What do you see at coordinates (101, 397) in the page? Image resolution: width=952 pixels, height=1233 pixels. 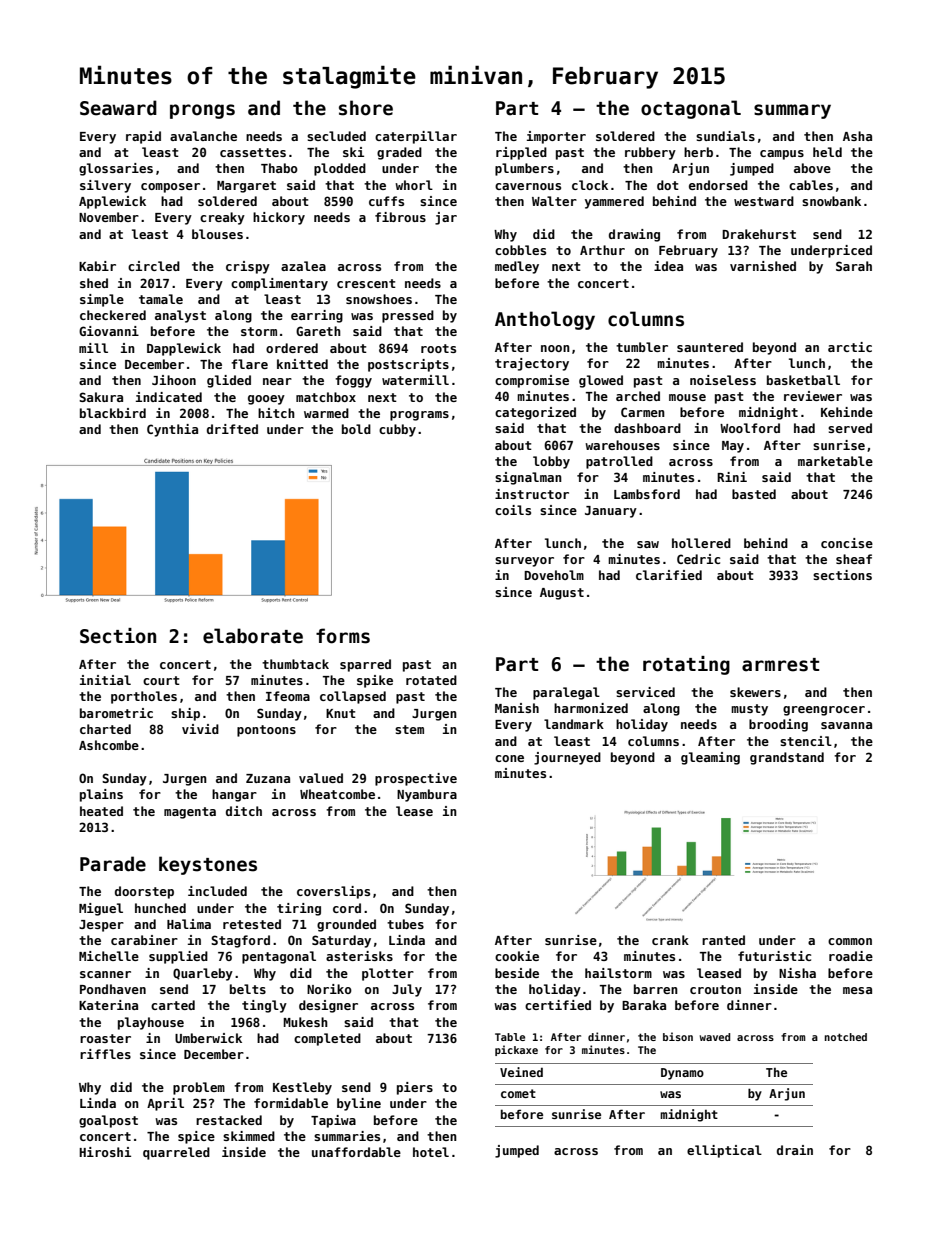 I see `Sakura` at bounding box center [101, 397].
